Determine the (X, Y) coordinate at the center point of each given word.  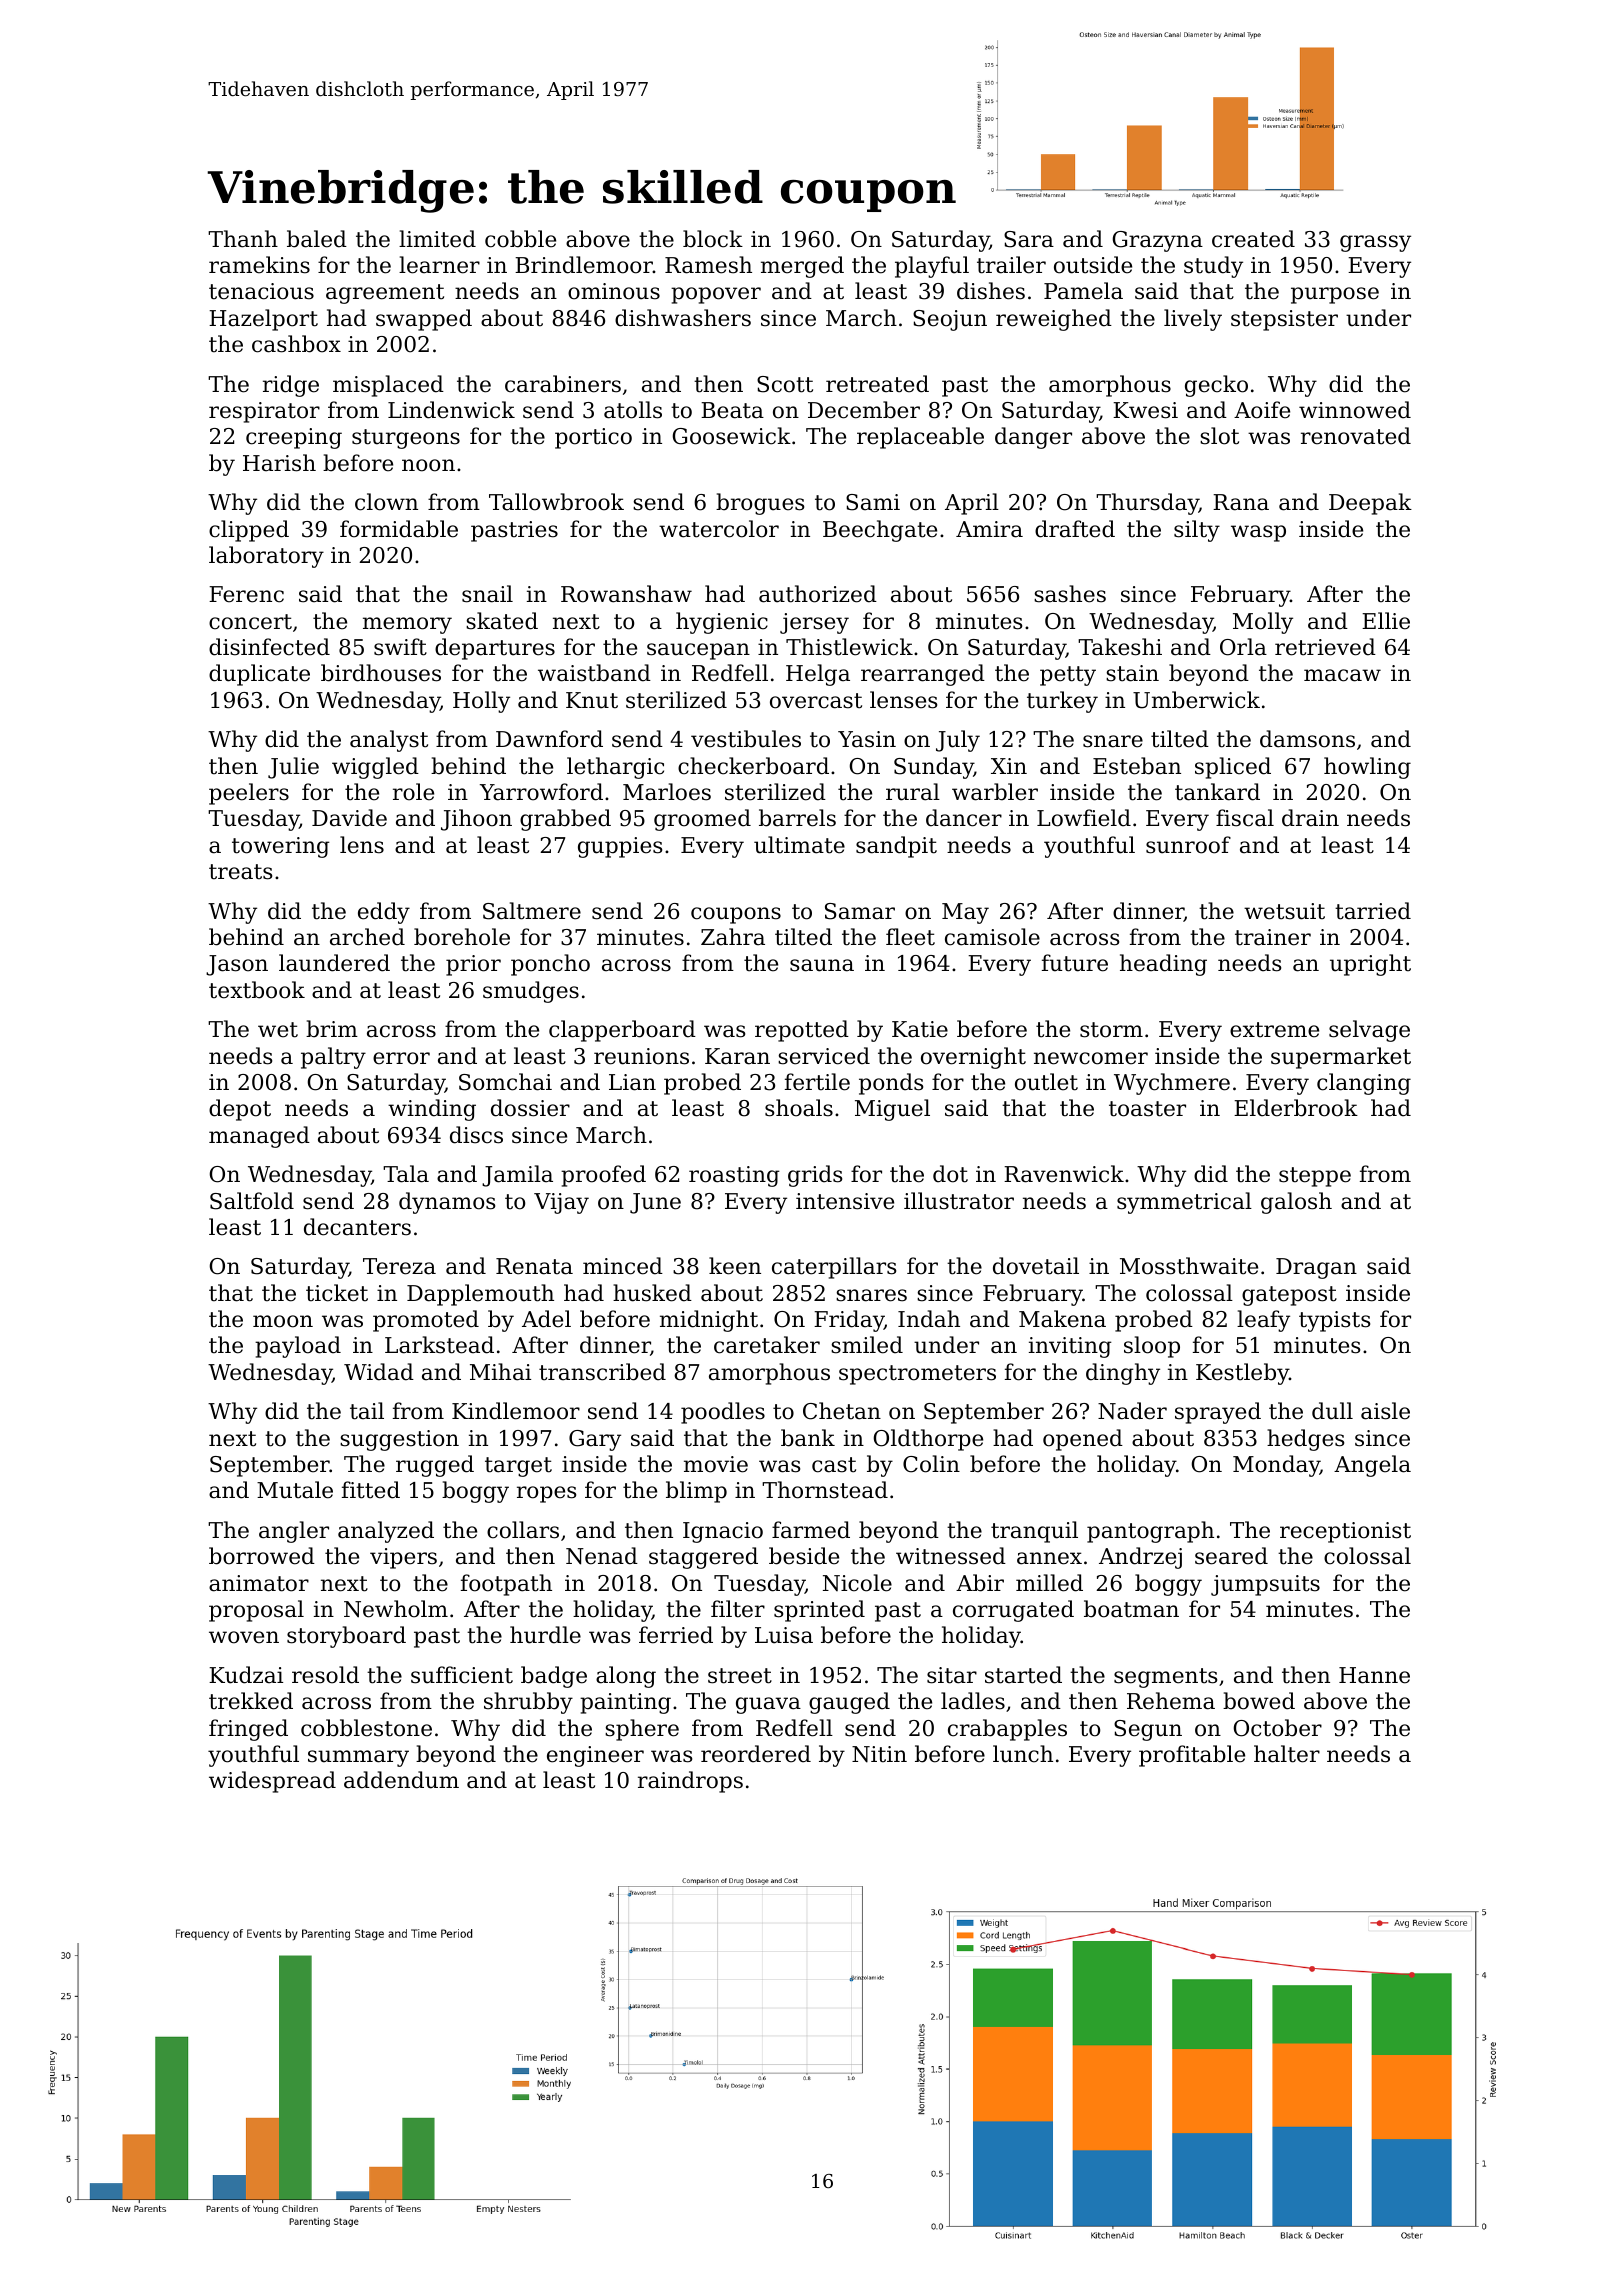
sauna (822, 965)
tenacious (261, 291)
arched (367, 937)
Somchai (505, 1082)
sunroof (1188, 845)
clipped (249, 531)
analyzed (386, 1532)
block (713, 239)
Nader (1132, 1411)
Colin (931, 1464)
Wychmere (1172, 1084)
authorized (818, 594)
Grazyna (1157, 241)
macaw (1342, 675)
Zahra (733, 937)
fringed (248, 1730)
